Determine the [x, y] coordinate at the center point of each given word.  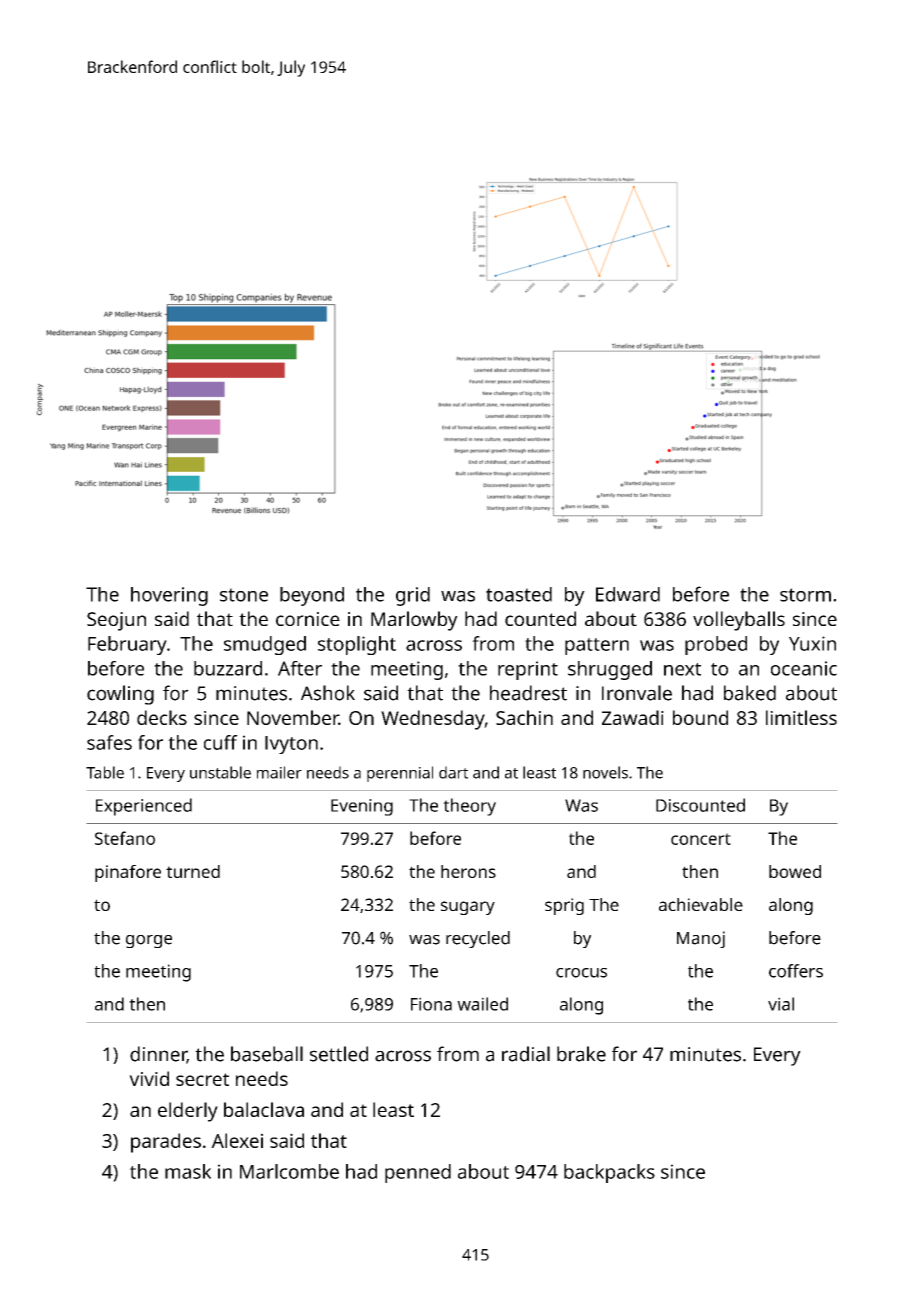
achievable [701, 904]
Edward [628, 594]
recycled [478, 939]
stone [244, 595]
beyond [312, 596]
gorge [149, 941]
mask [188, 1171]
